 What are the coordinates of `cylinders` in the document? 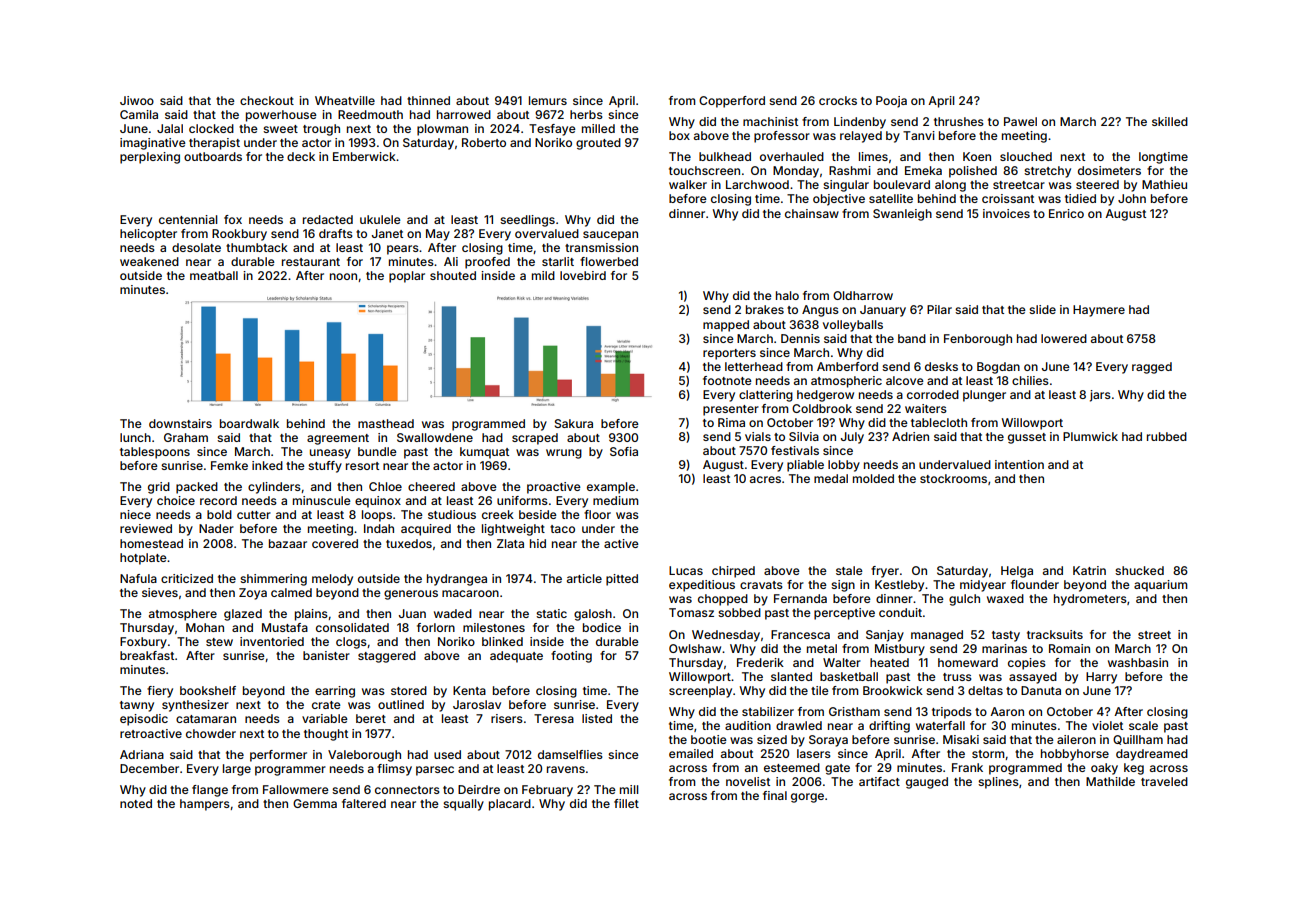 It's located at (274, 488).
